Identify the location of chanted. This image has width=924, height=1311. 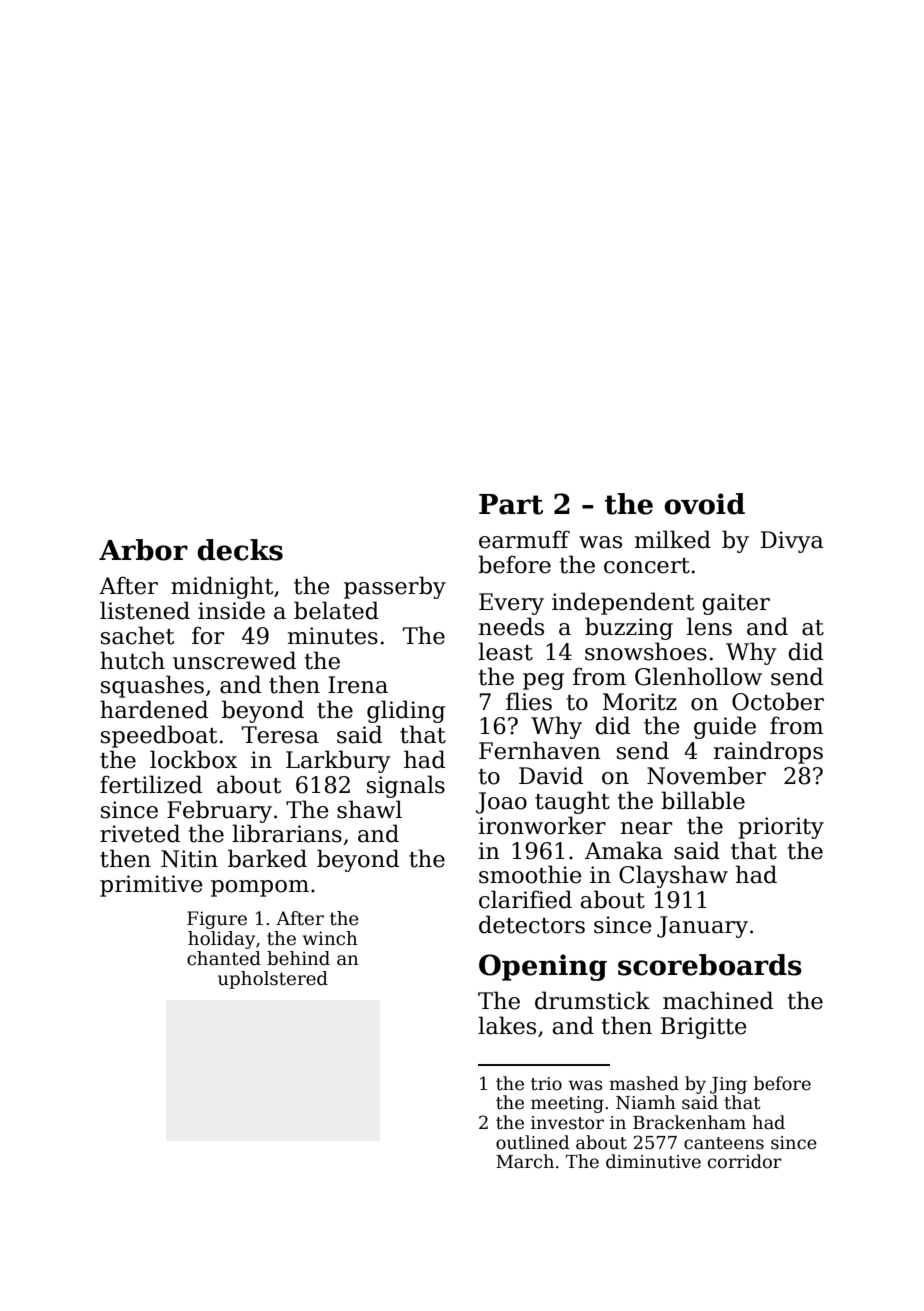
(224, 958).
